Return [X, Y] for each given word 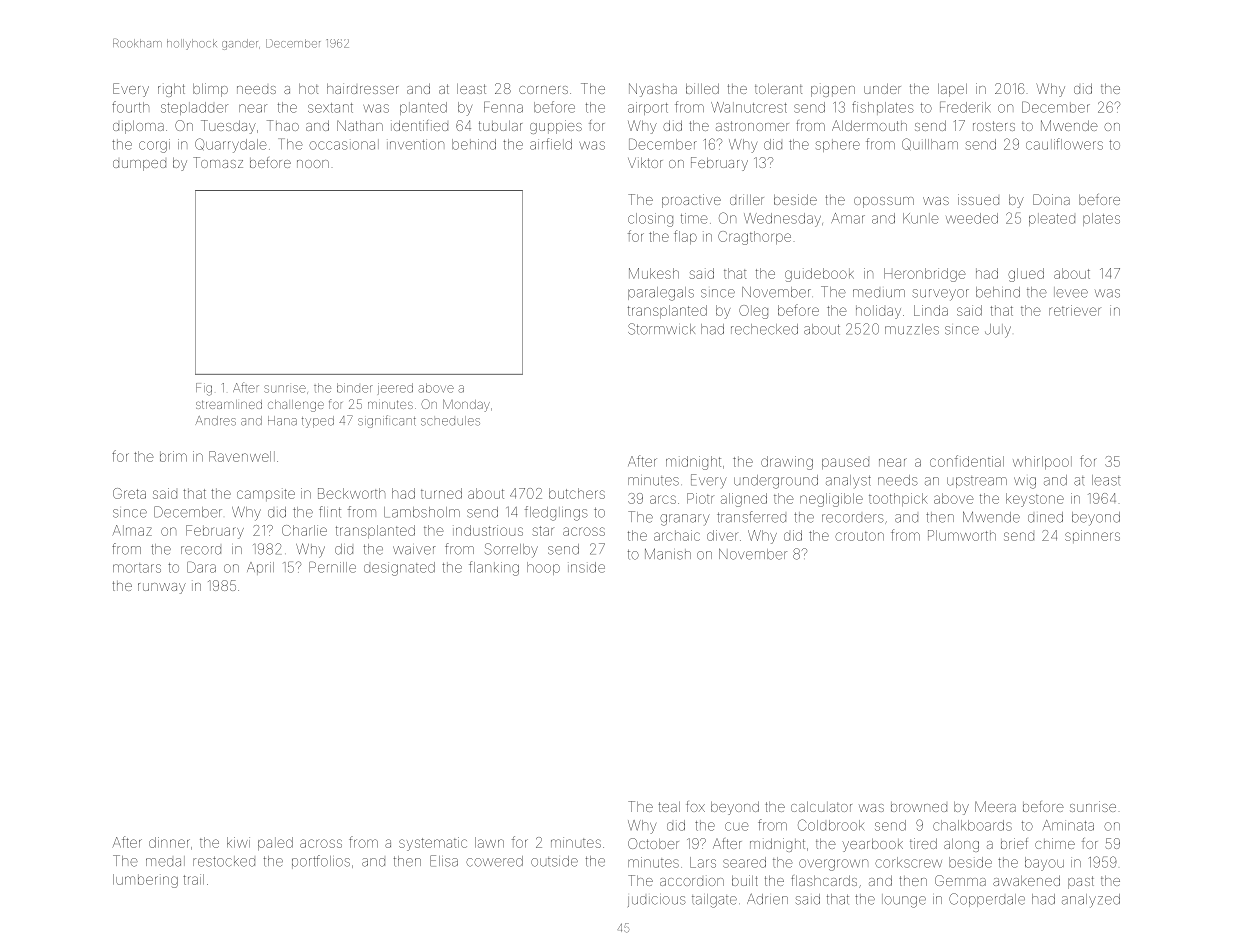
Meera [995, 806]
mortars [137, 568]
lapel [952, 90]
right [171, 90]
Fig [204, 389]
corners [543, 90]
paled [275, 844]
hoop [543, 568]
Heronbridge [924, 275]
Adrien [767, 899]
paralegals [661, 294]
